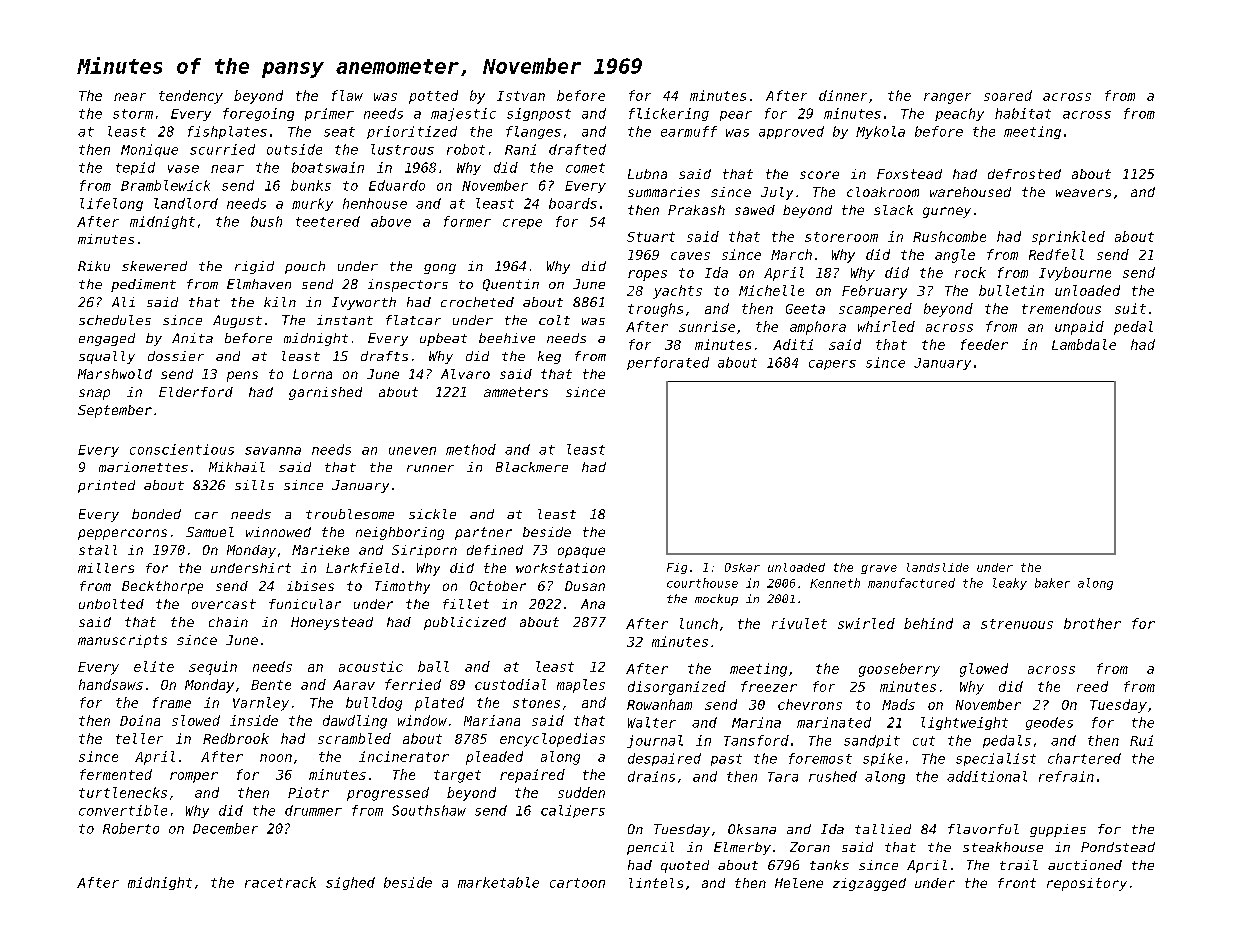 The image size is (1233, 952). What do you see at coordinates (938, 567) in the screenshot?
I see `landslide` at bounding box center [938, 567].
